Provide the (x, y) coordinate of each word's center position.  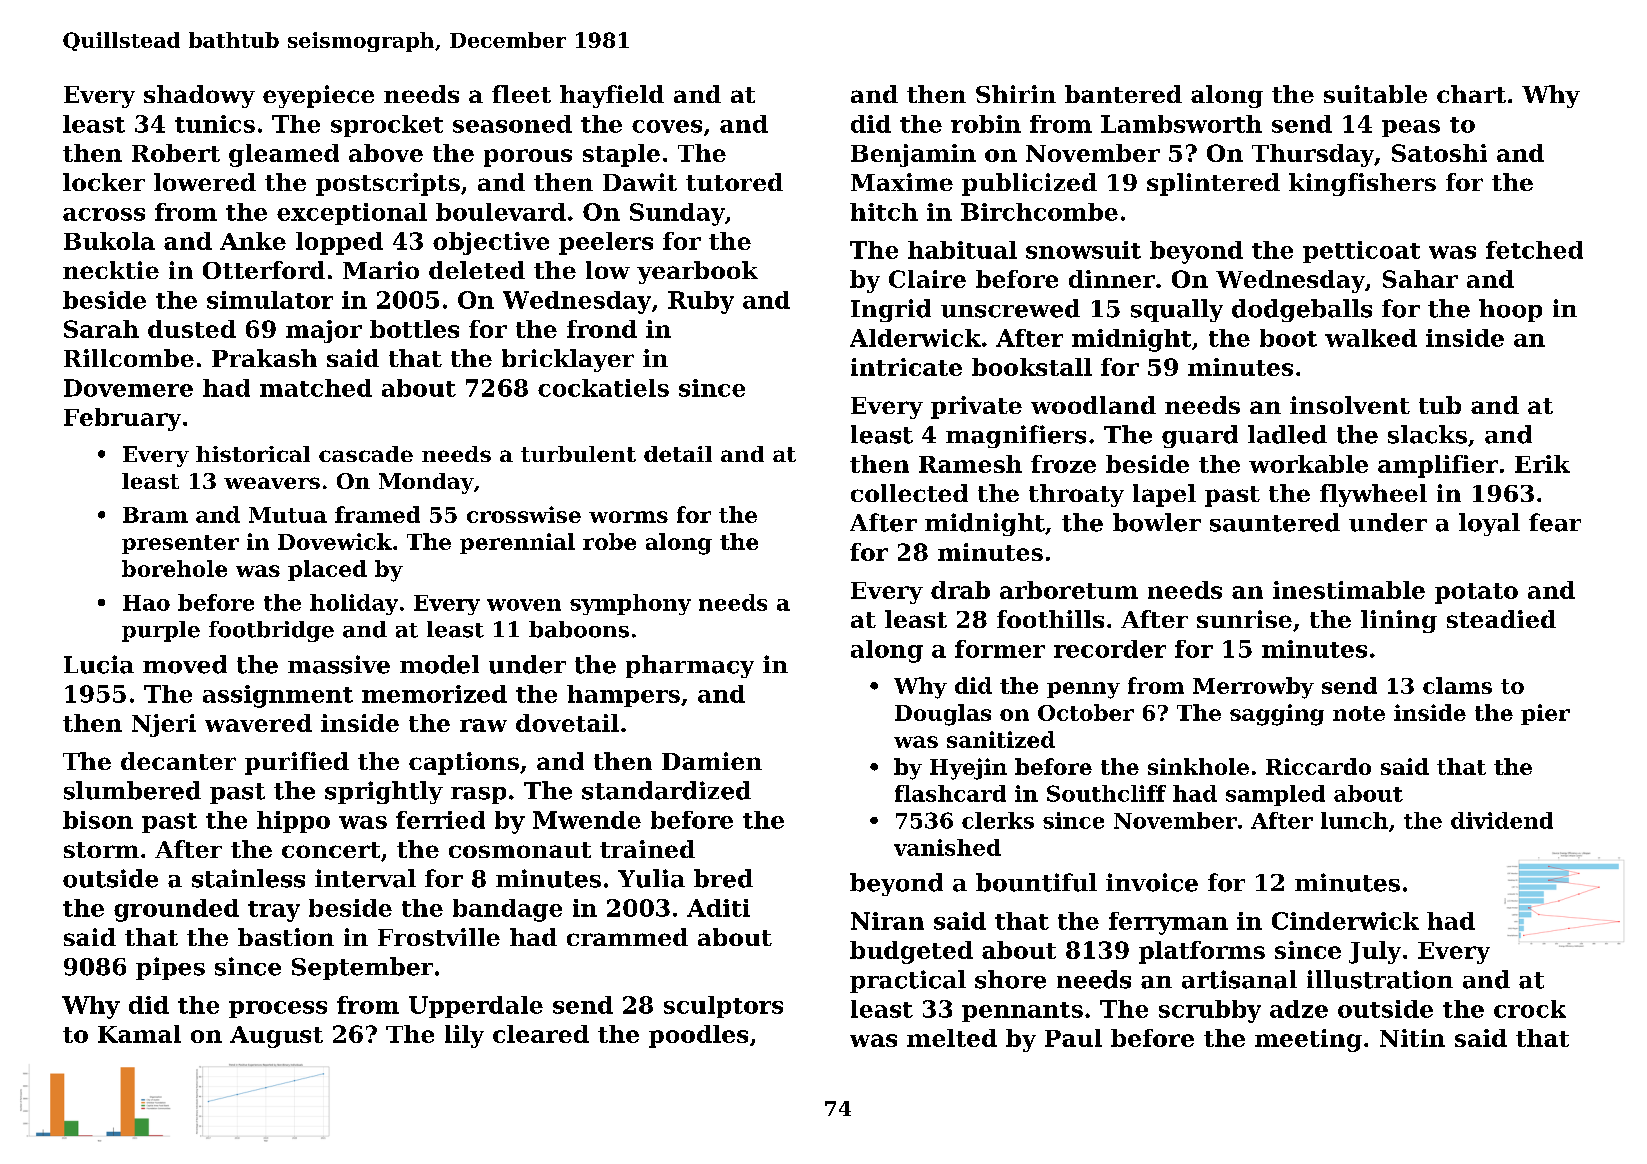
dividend (1502, 820)
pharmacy (690, 666)
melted (952, 1038)
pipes (170, 968)
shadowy (199, 96)
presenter (180, 544)
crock (1530, 1009)
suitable (1375, 94)
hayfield (612, 96)
